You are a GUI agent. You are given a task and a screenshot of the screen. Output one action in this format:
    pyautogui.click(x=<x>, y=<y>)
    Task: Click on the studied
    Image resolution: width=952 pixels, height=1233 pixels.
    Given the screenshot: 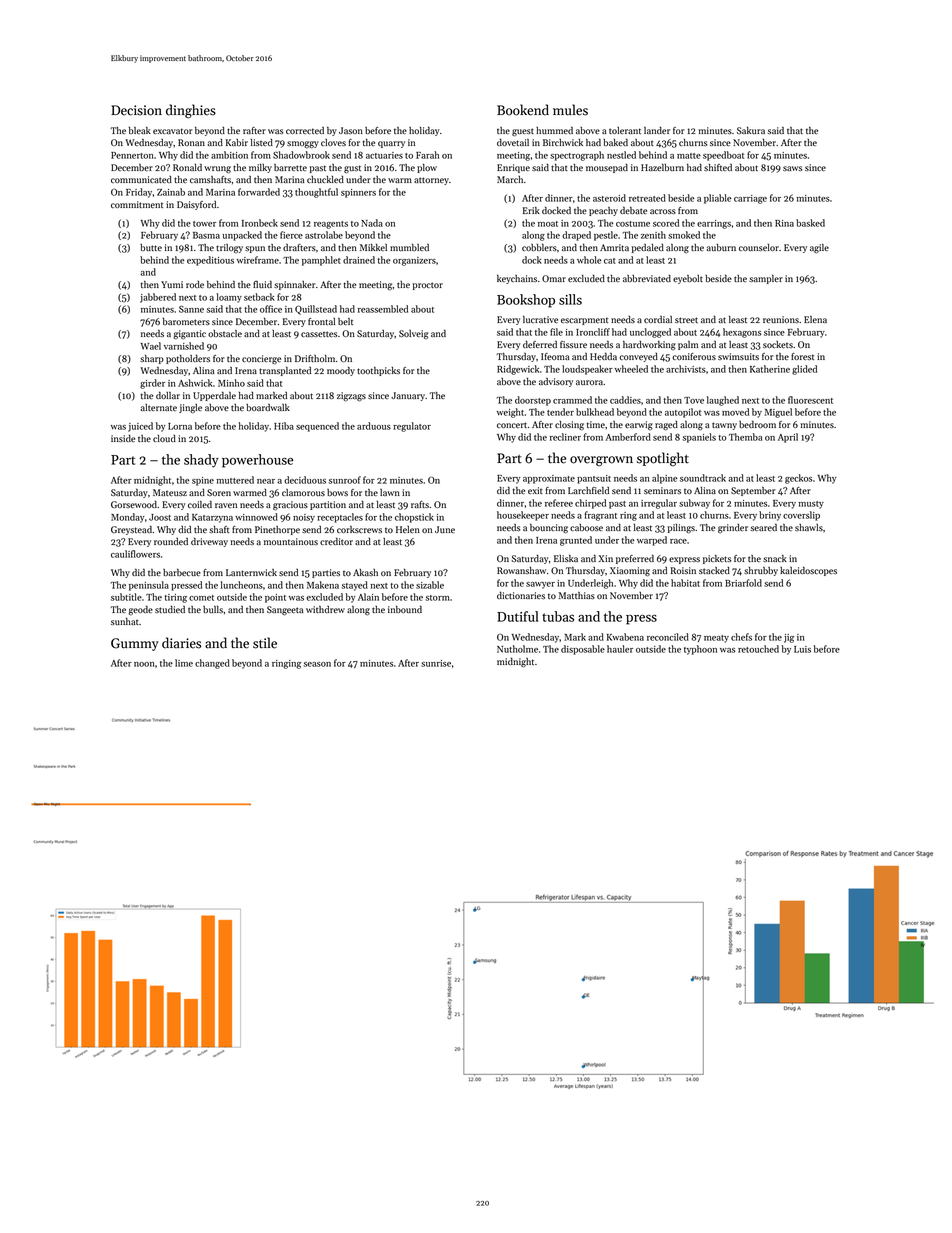 What is the action you would take?
    pyautogui.click(x=170, y=609)
